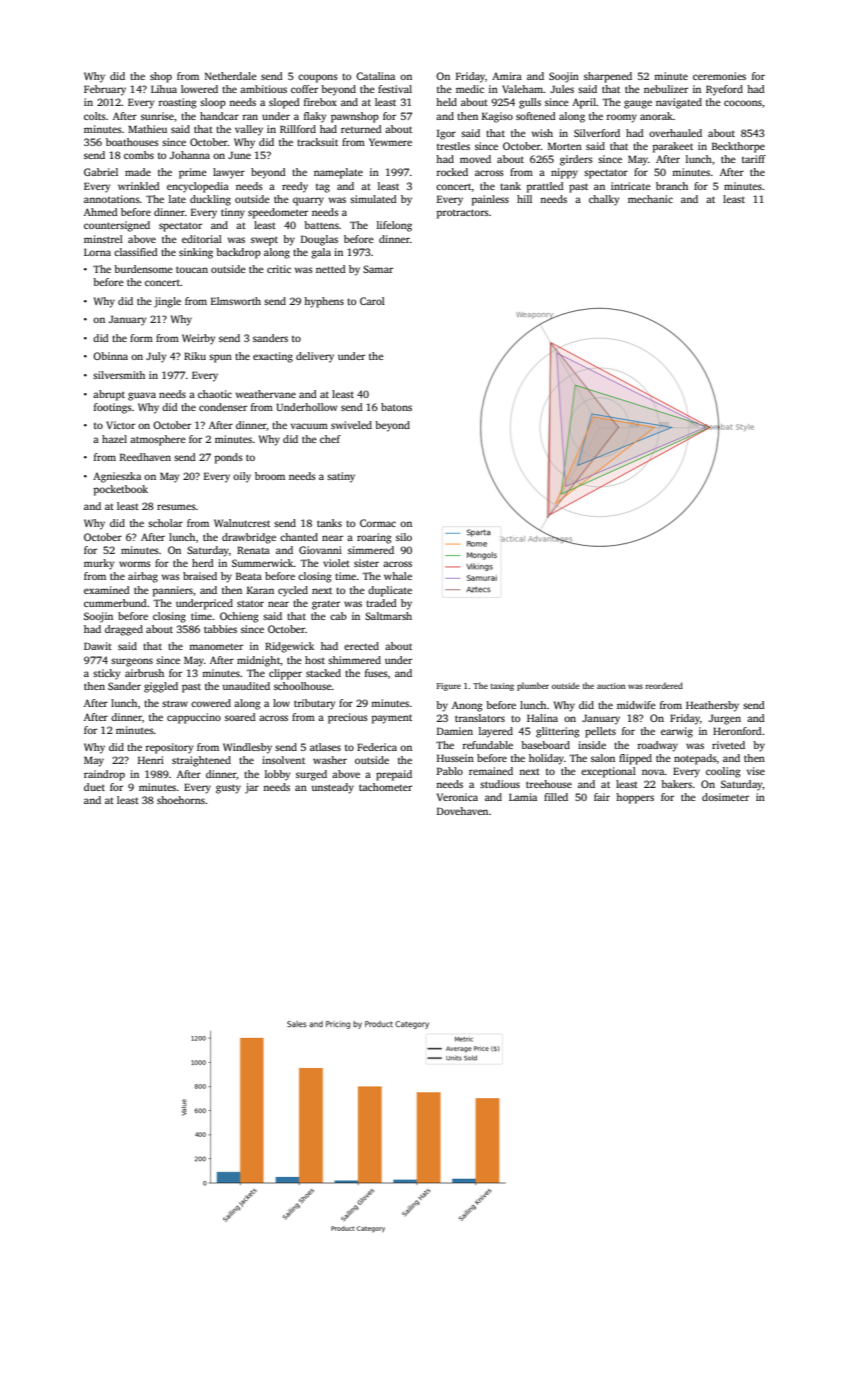  Describe the element at coordinates (318, 78) in the screenshot. I see `coupons` at that location.
